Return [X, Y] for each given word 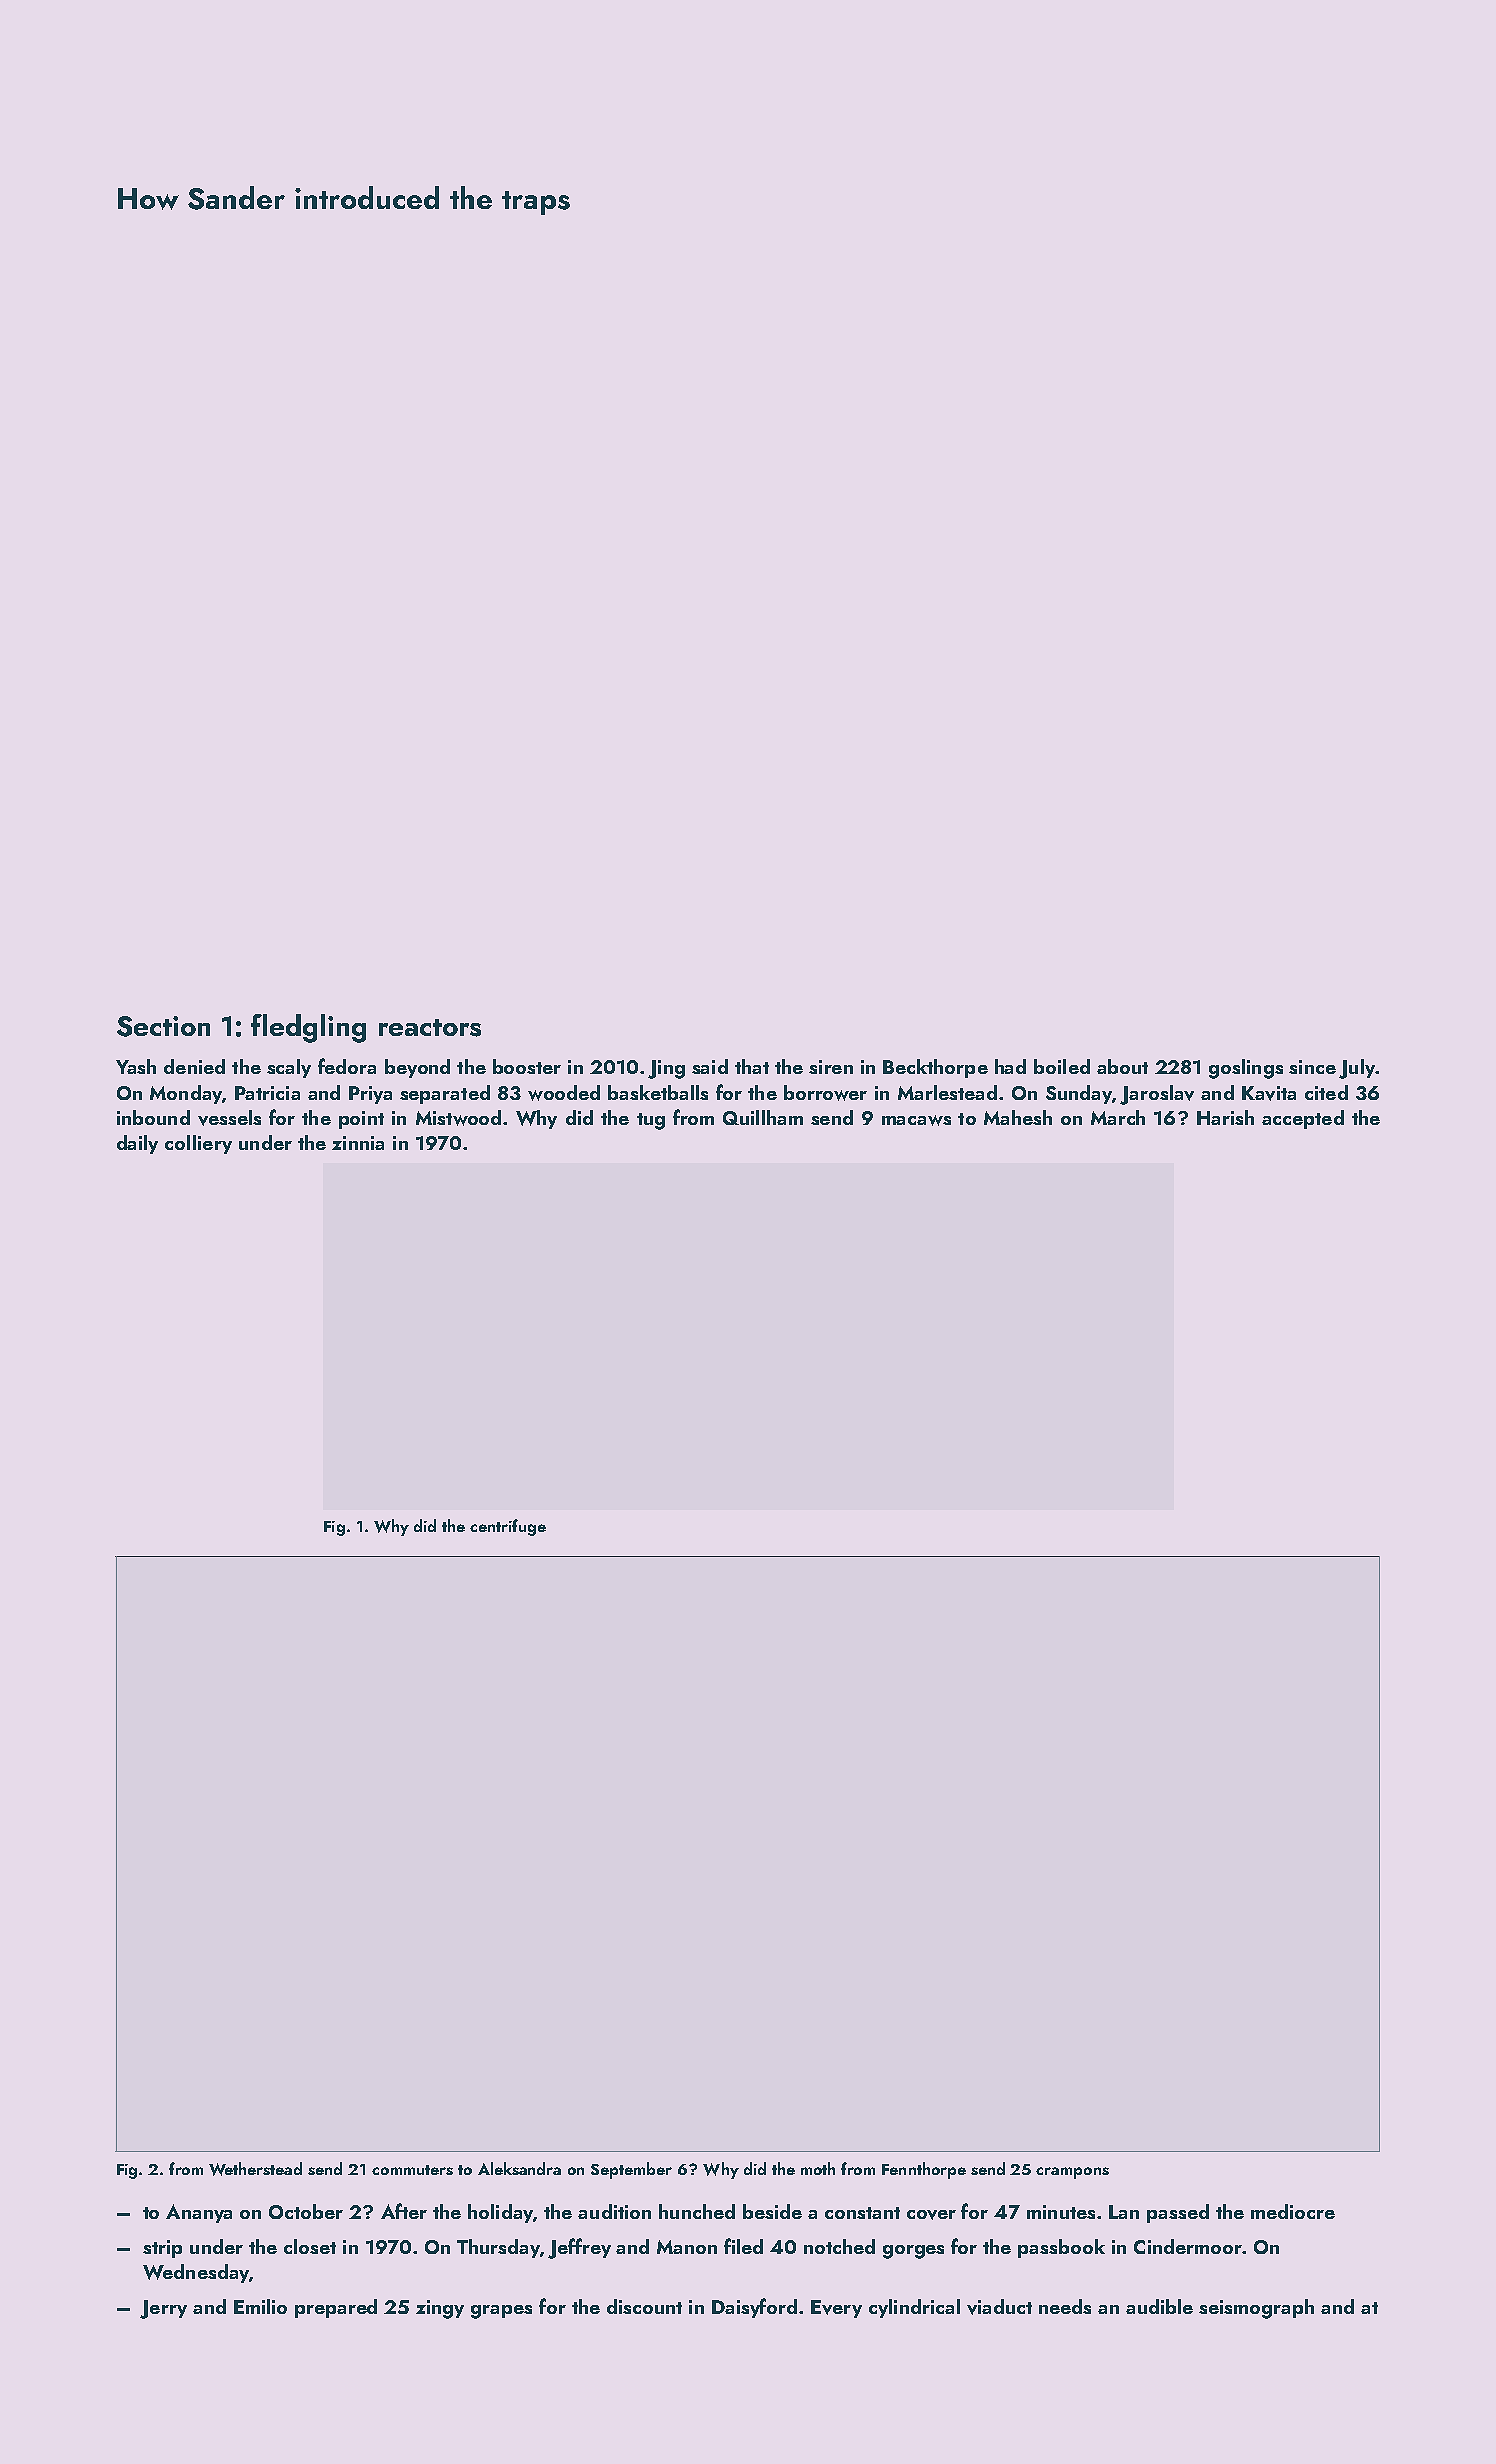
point [361, 1120]
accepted [1303, 1119]
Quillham [763, 1117]
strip [162, 2249]
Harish [1225, 1117]
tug [651, 1121]
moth [818, 2168]
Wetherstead [255, 2169]
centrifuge [508, 1527]
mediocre [1293, 2211]
